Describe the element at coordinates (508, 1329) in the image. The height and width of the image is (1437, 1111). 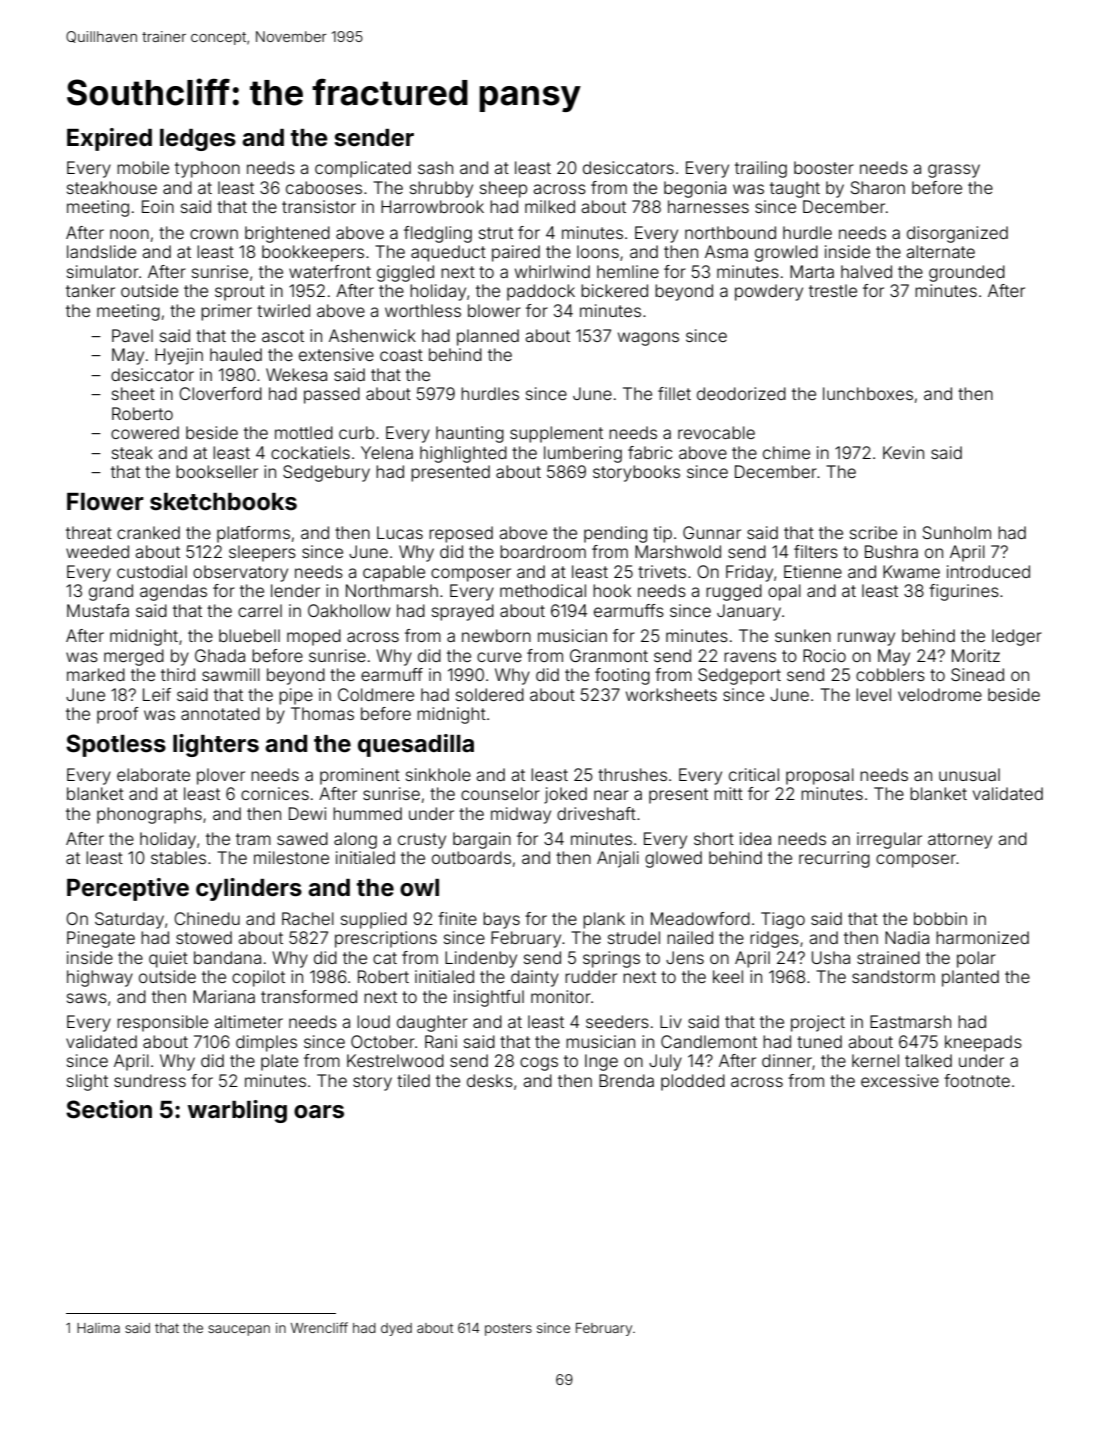
I see `posters` at that location.
